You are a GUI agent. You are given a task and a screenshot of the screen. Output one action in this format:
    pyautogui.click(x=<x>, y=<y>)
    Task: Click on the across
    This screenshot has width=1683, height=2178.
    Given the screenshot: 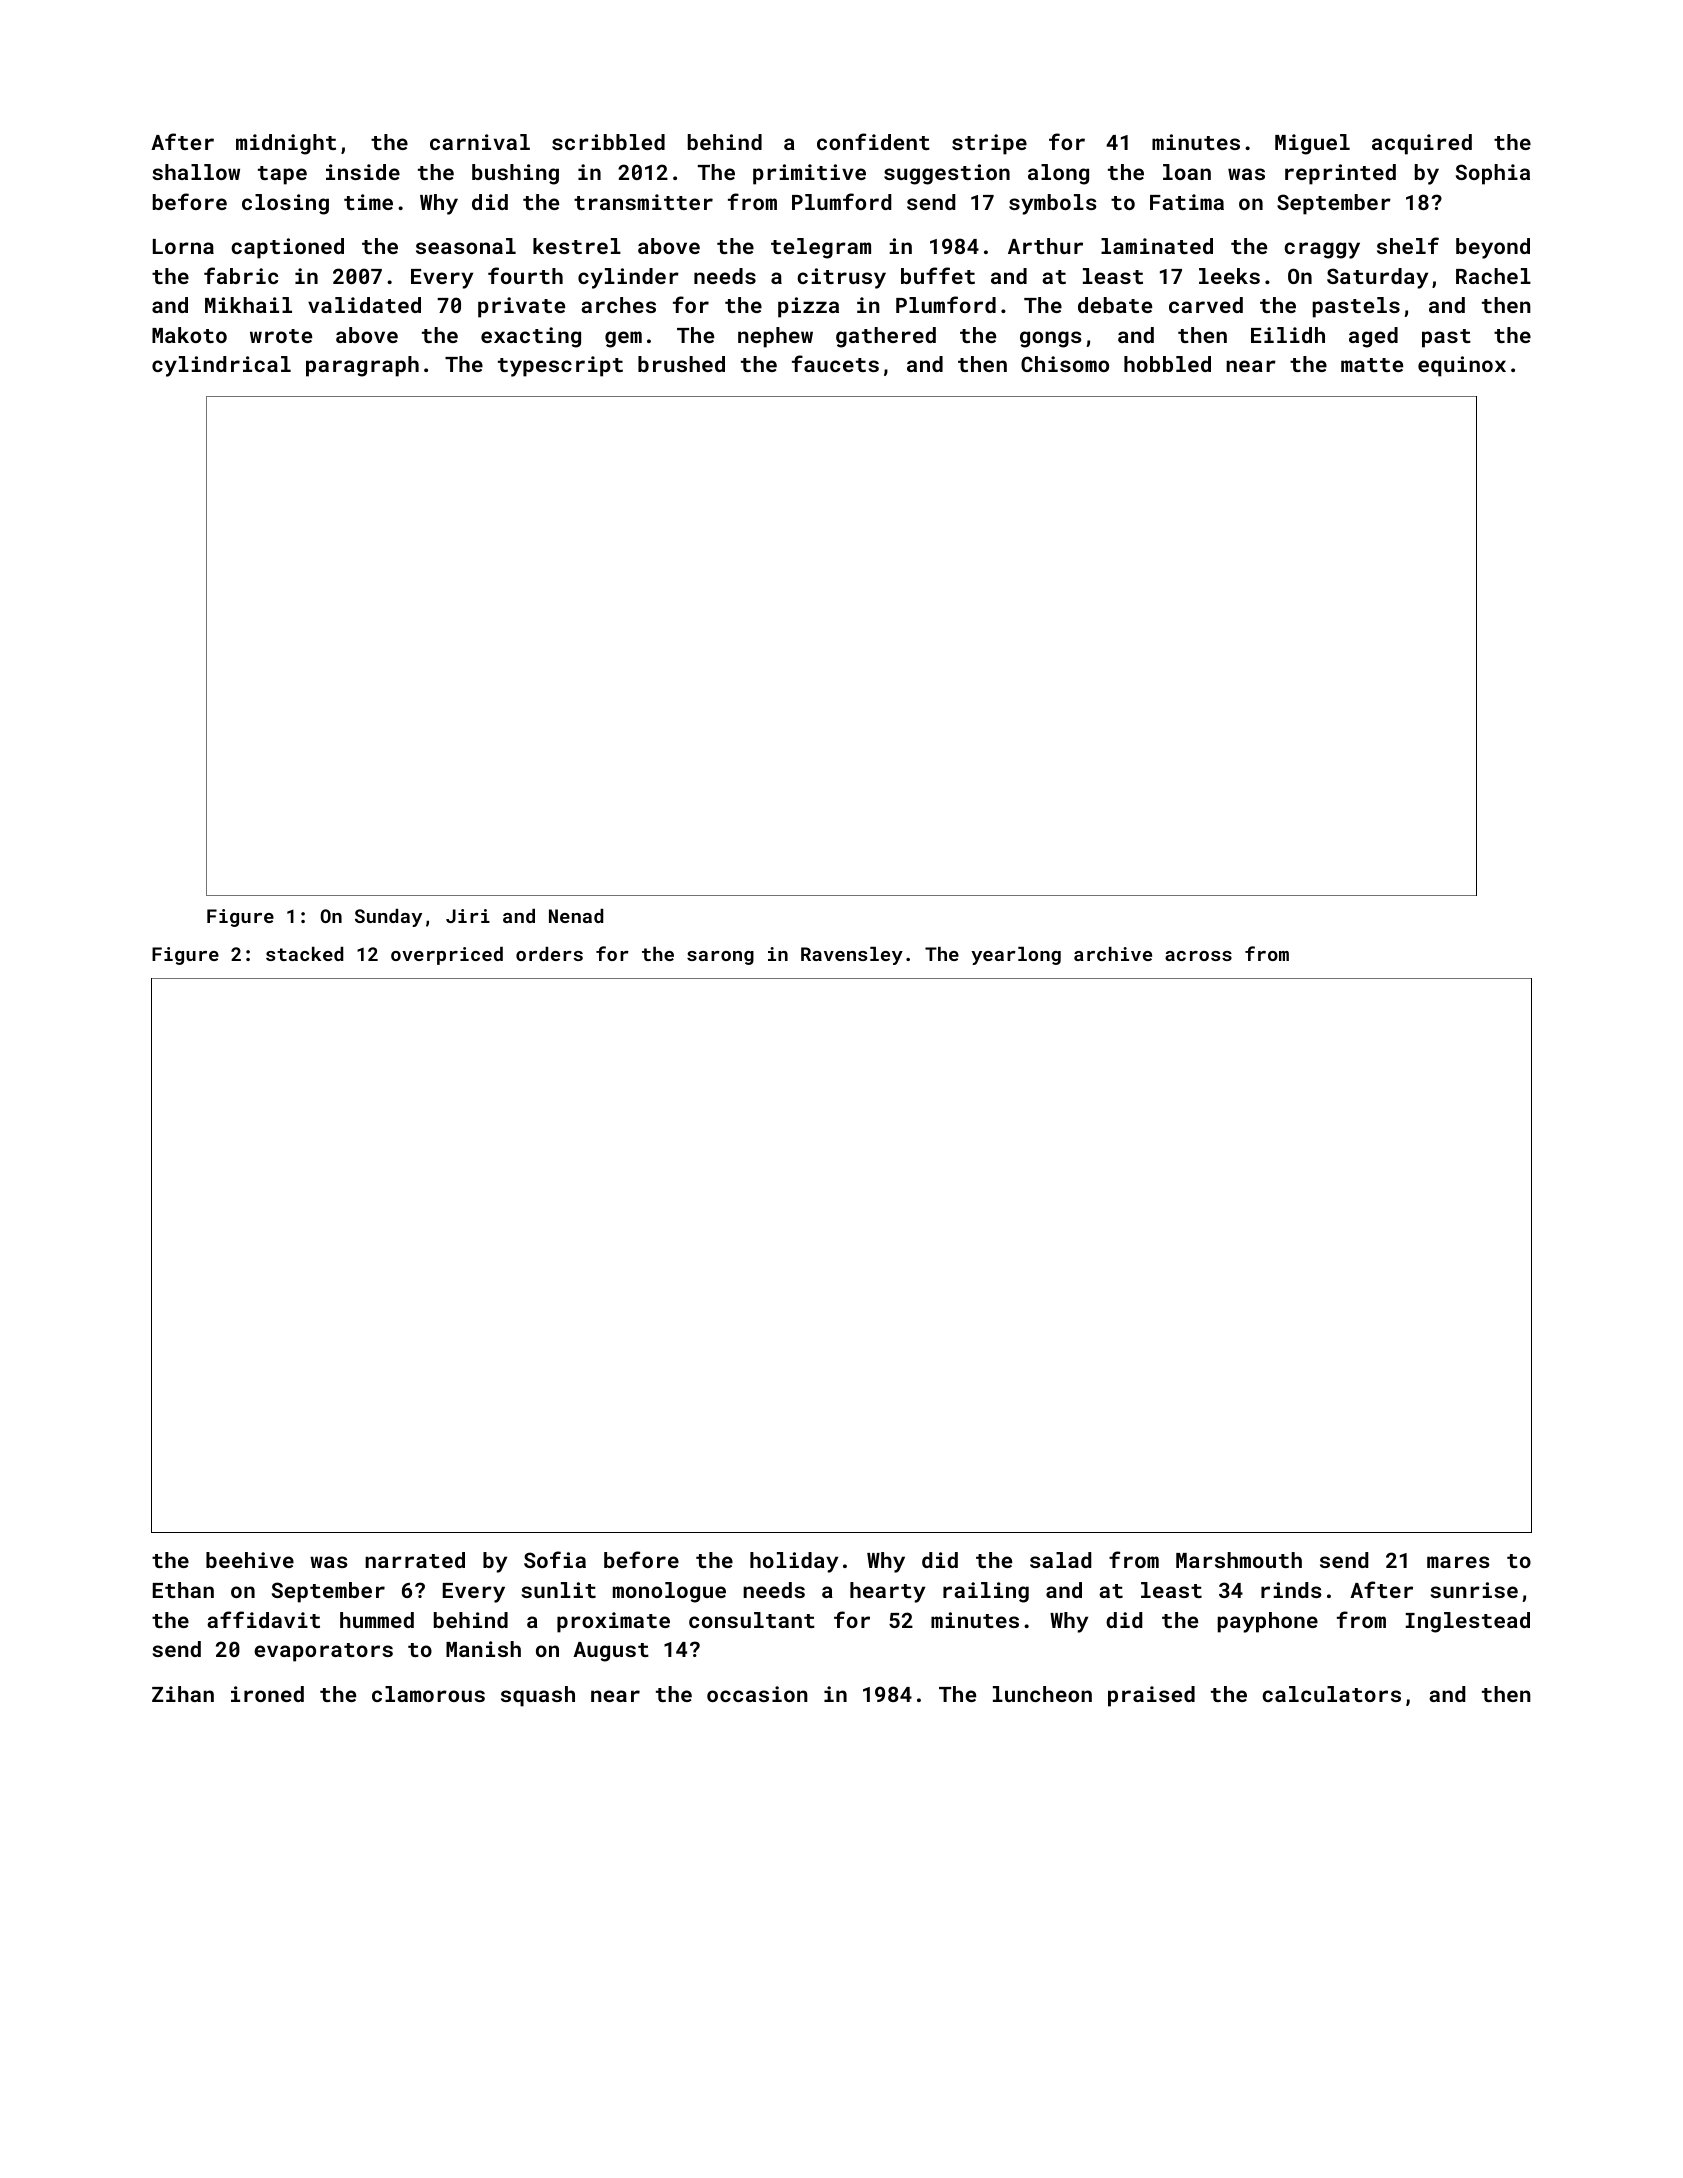 What is the action you would take?
    pyautogui.click(x=1198, y=956)
